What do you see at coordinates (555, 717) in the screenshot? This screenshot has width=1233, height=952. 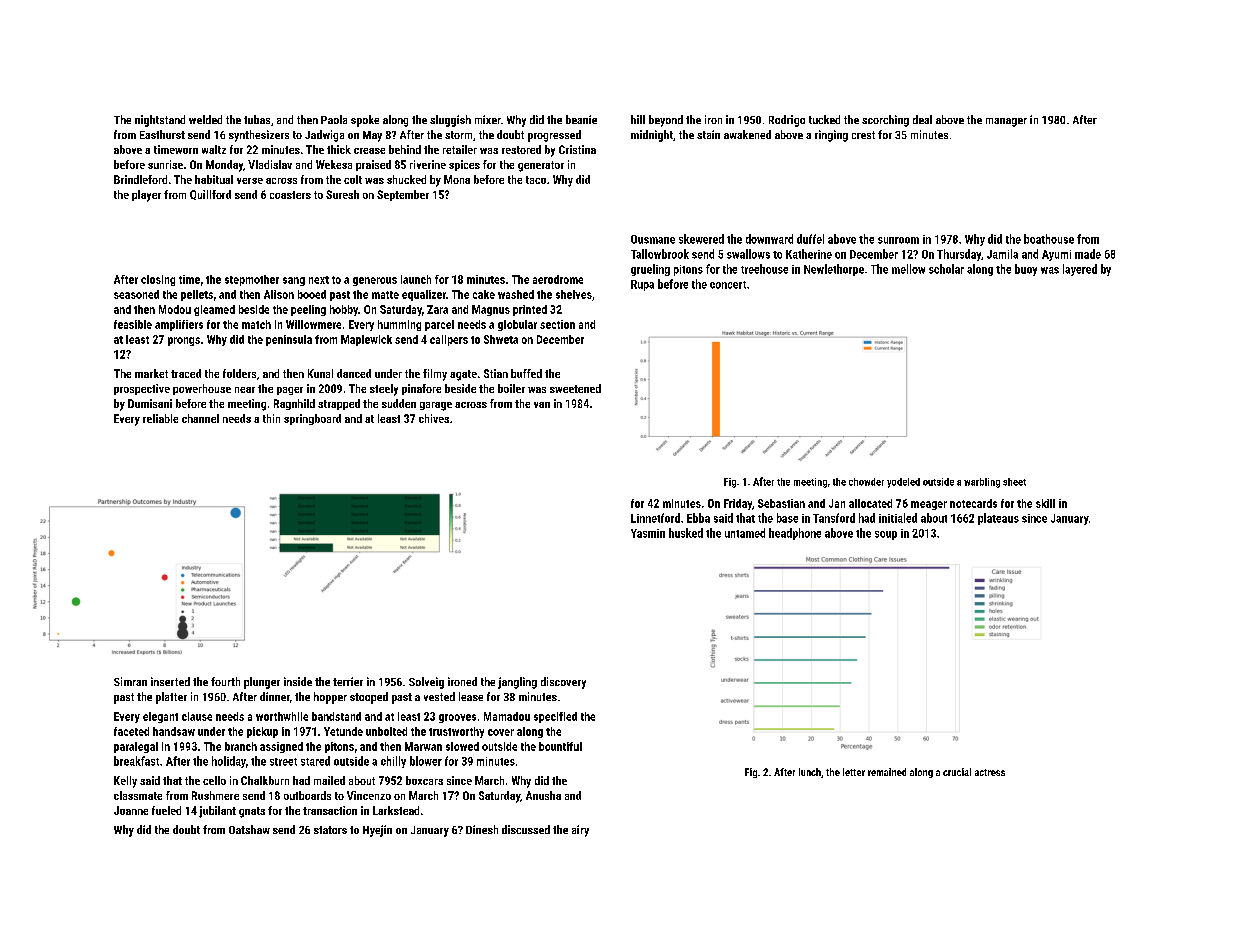 I see `specified` at bounding box center [555, 717].
